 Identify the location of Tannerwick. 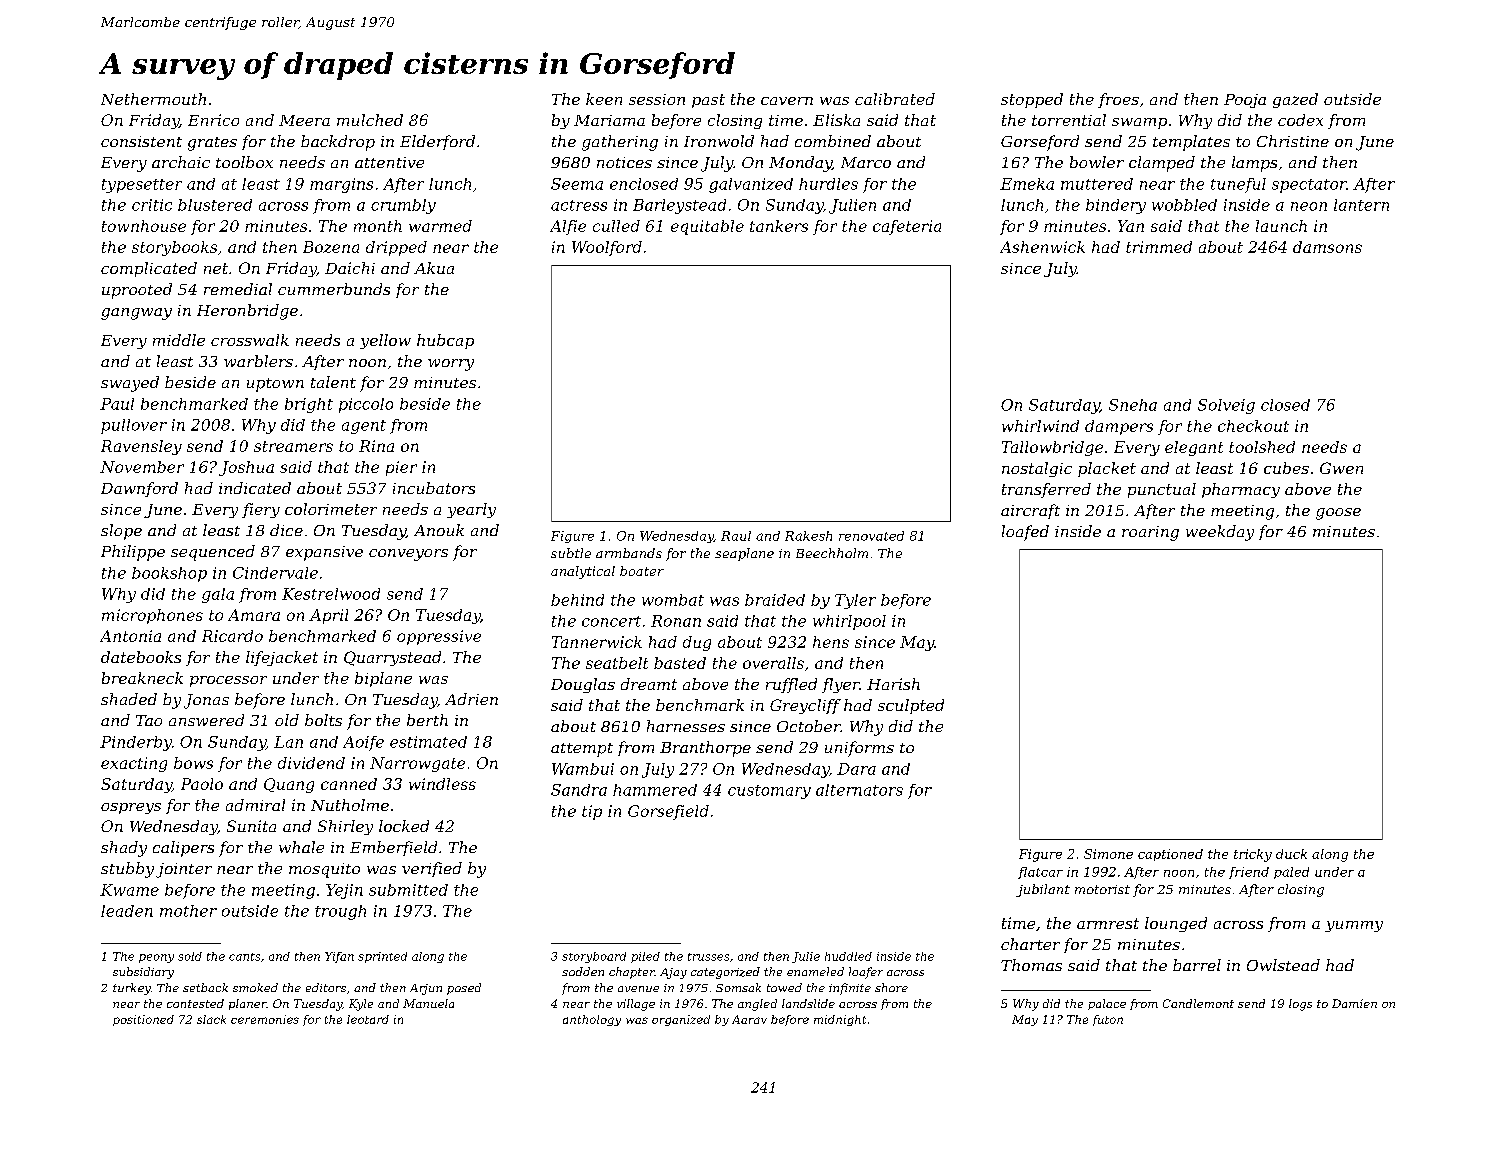
(597, 642).
